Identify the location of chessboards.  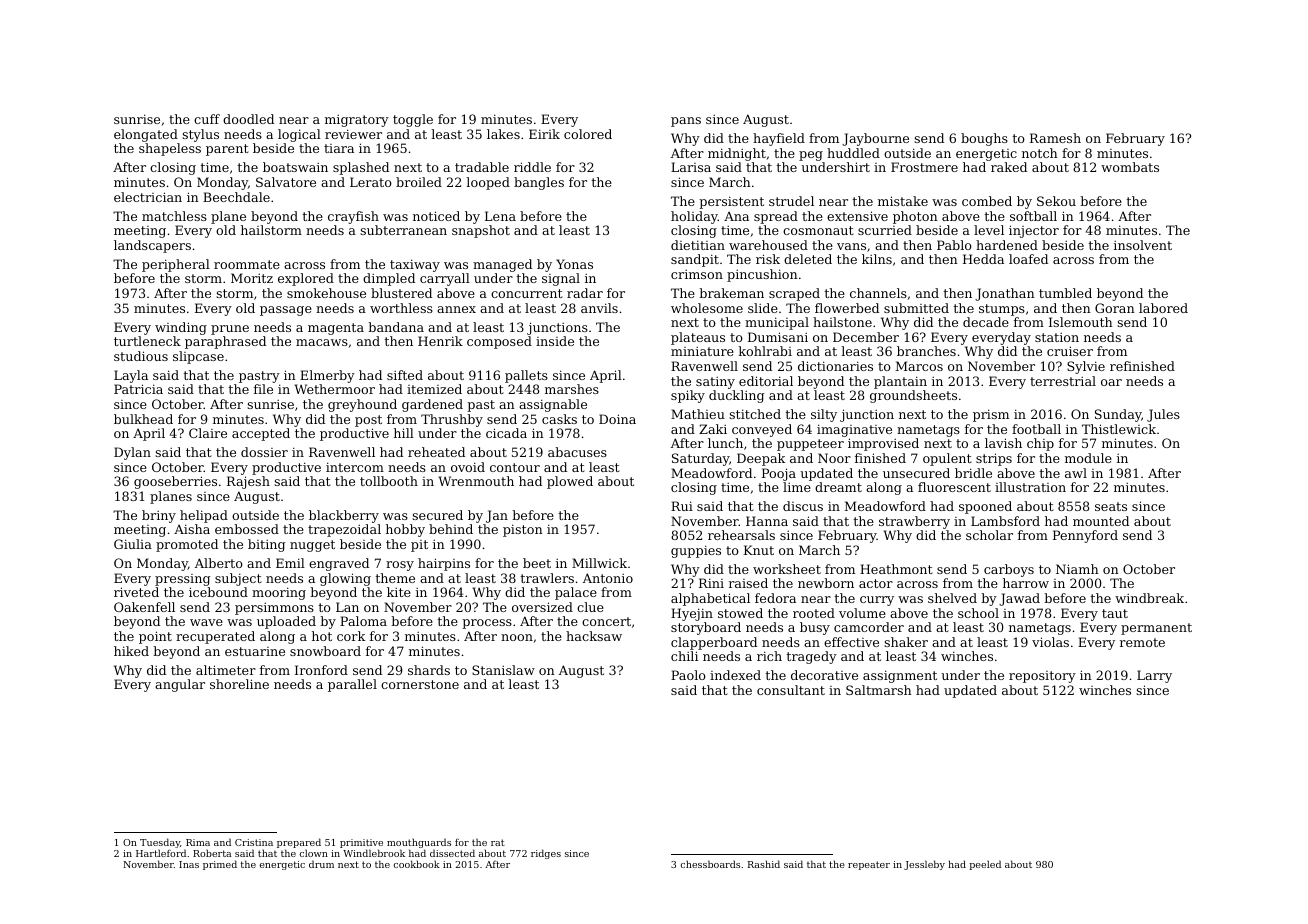
(710, 864).
